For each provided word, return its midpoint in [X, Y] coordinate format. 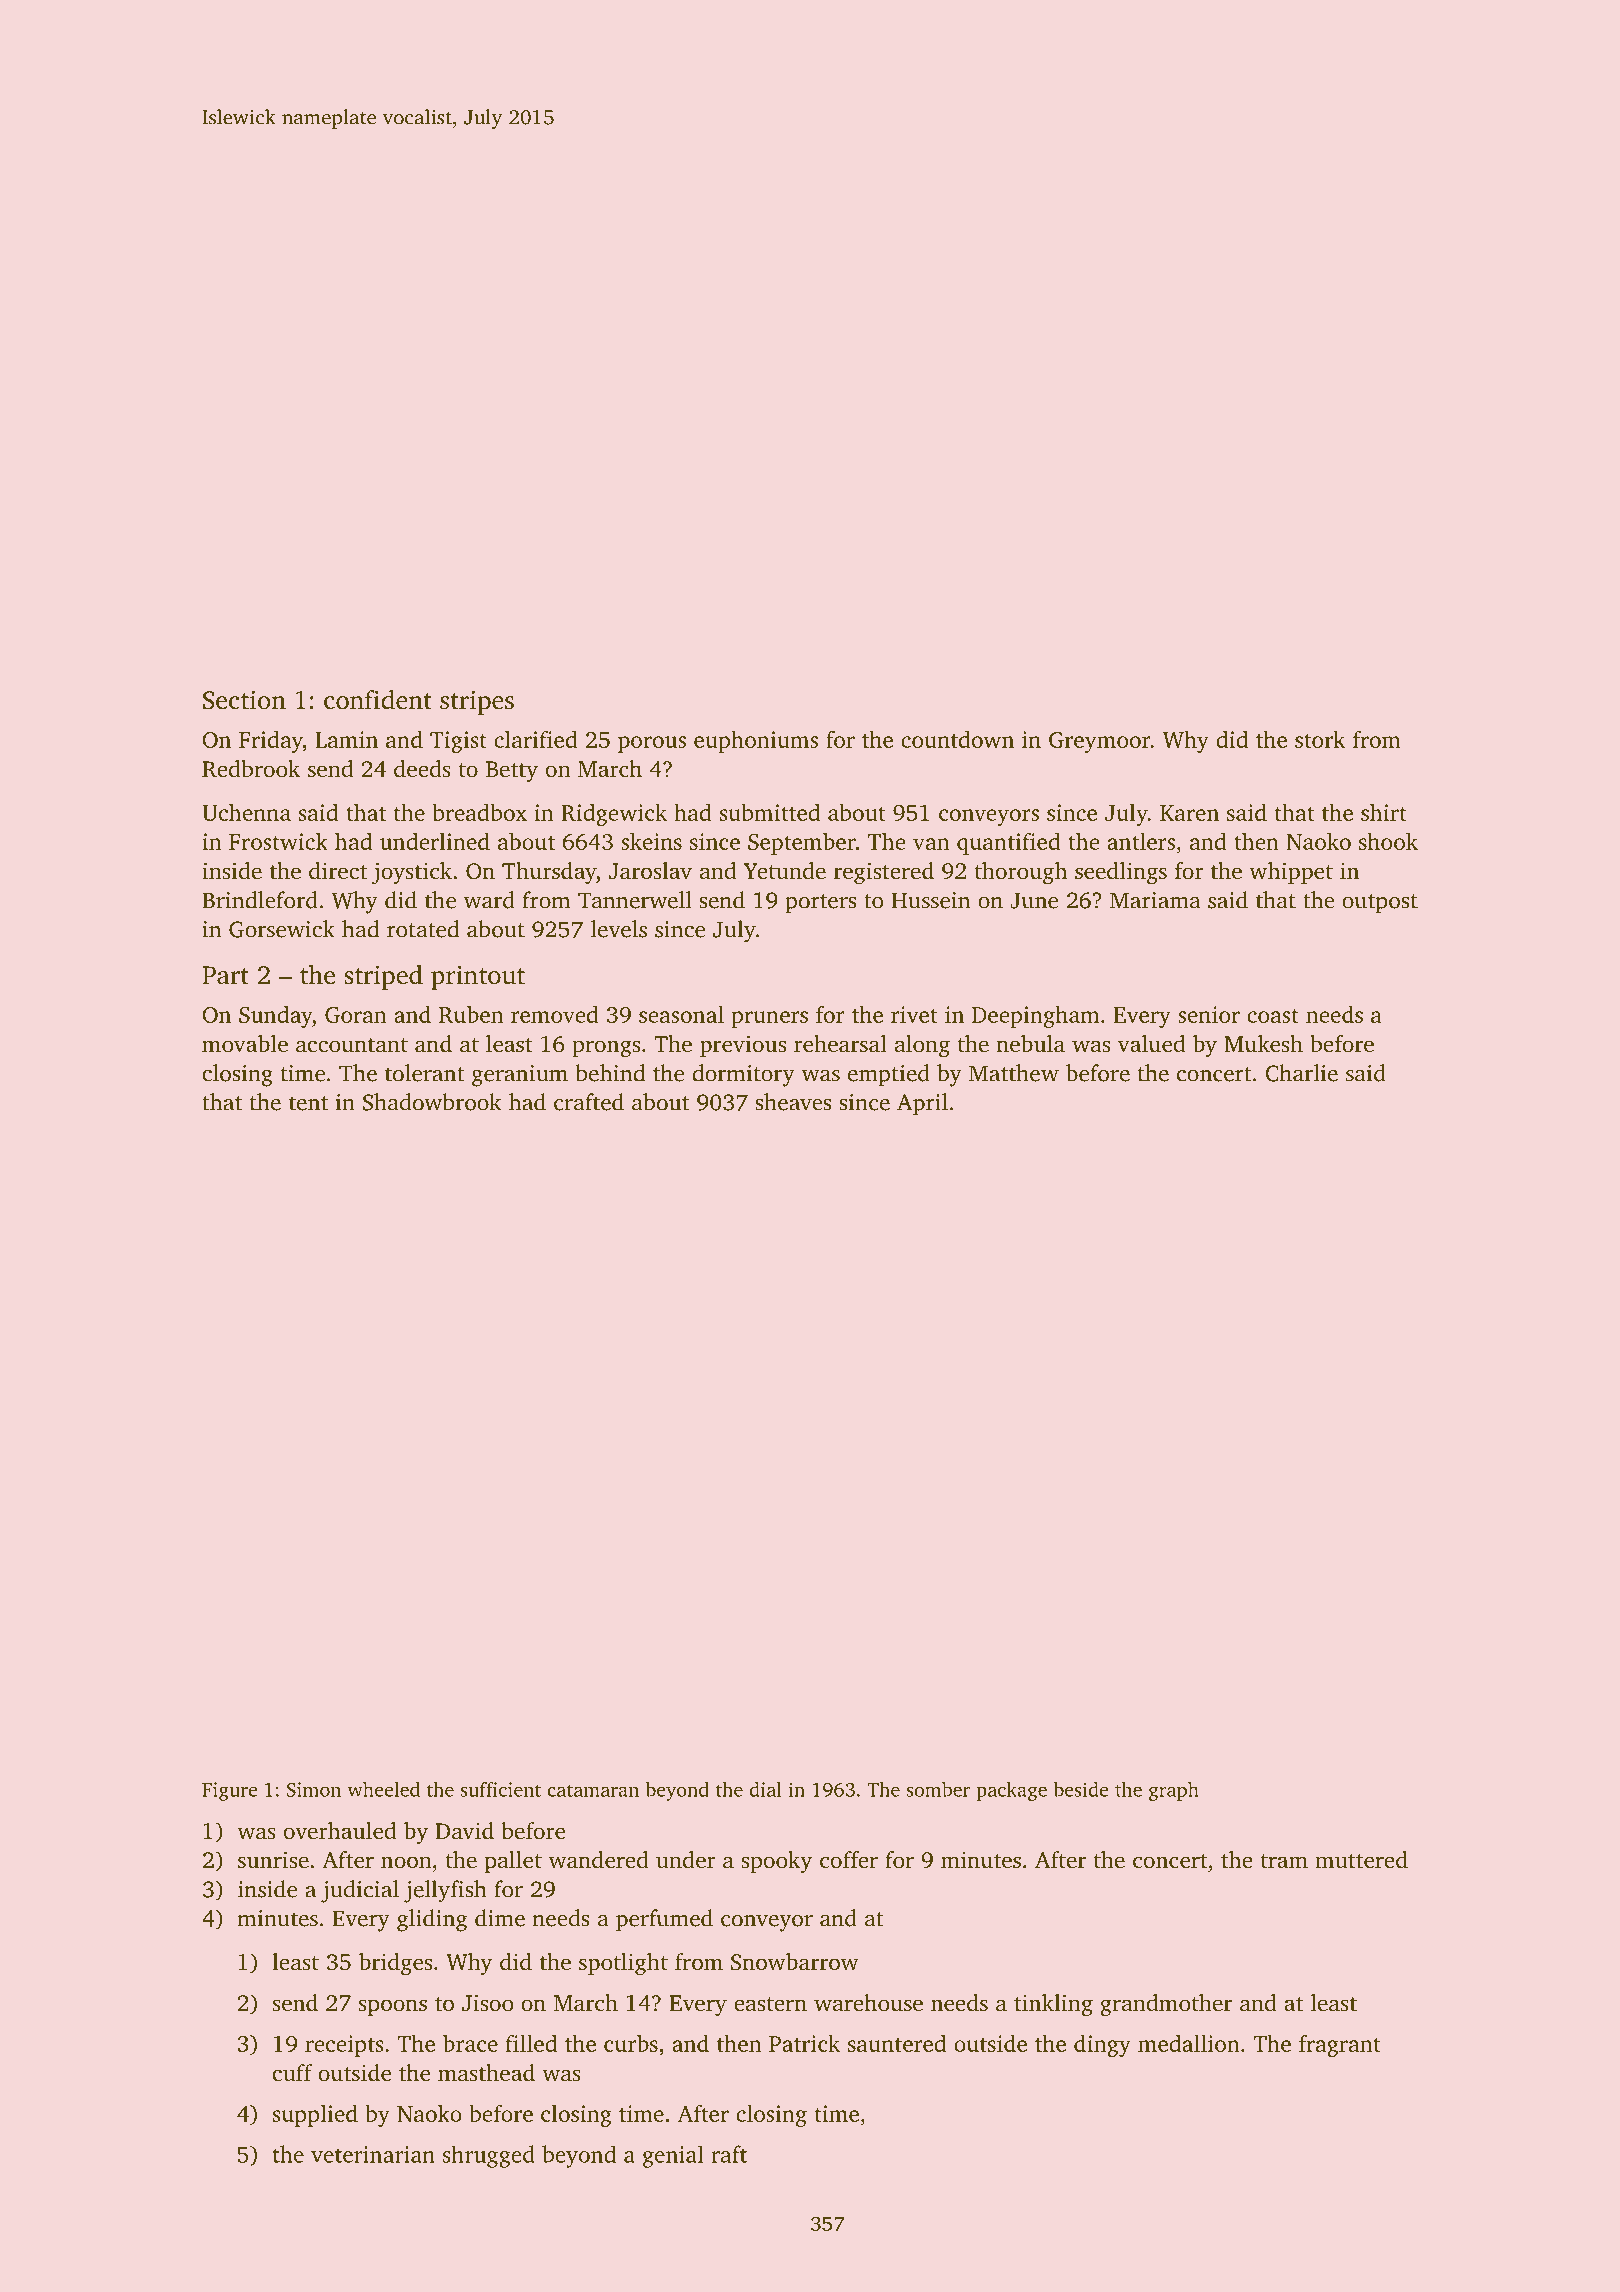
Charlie [1301, 1073]
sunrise [273, 1860]
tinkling [1053, 2005]
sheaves [794, 1102]
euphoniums [756, 741]
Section [244, 700]
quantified [1009, 843]
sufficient [500, 1789]
